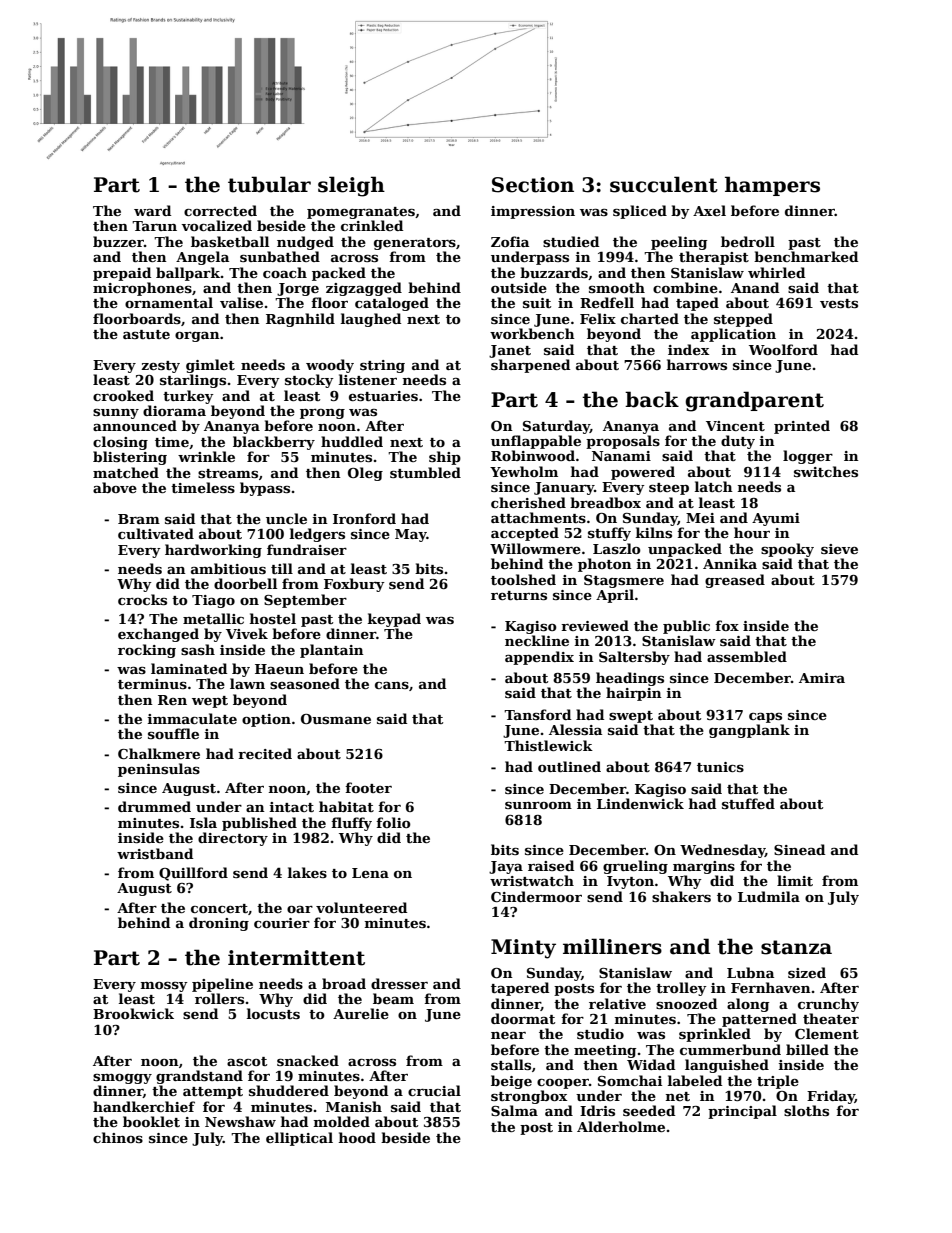 Image resolution: width=952 pixels, height=1233 pixels. Describe the element at coordinates (533, 185) in the screenshot. I see `Section` at that location.
